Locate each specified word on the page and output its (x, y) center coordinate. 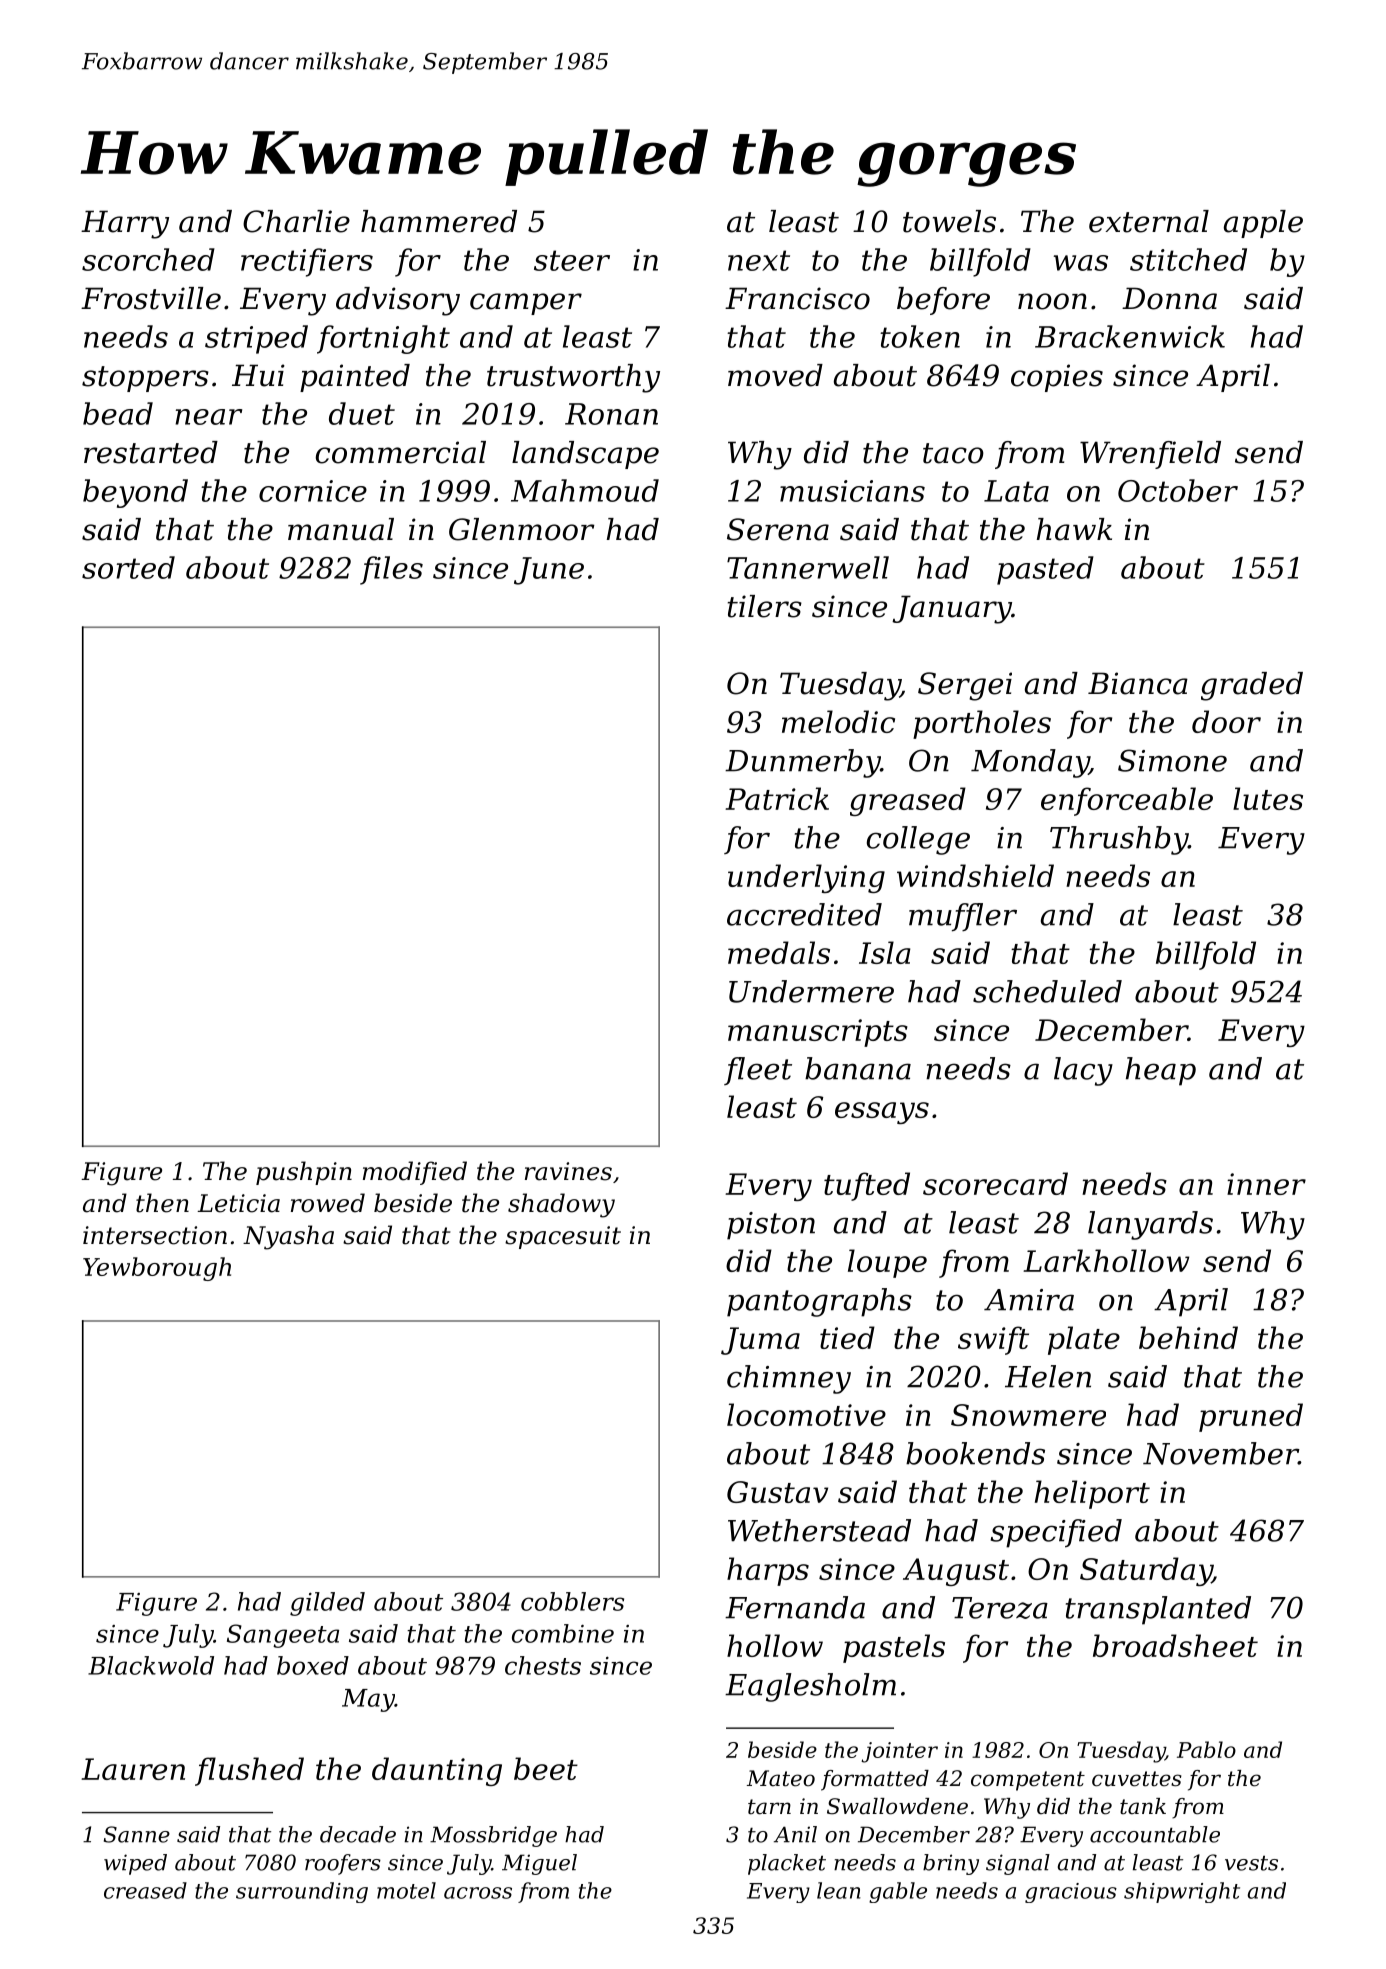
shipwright (1182, 1892)
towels (949, 221)
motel (406, 1890)
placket (787, 1864)
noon (1052, 301)
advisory (398, 301)
